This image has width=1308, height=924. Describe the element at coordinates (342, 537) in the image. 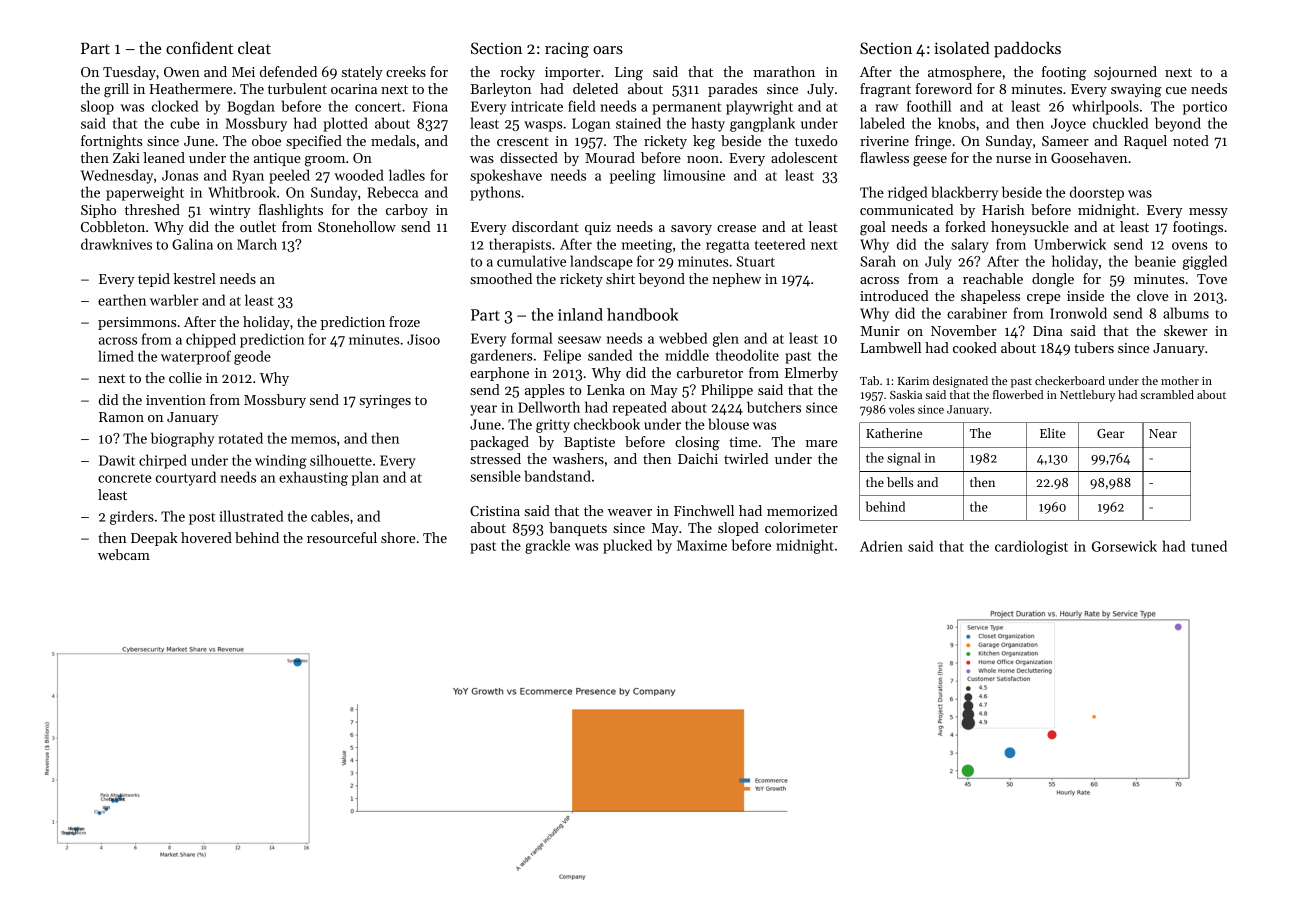

I see `resourceful` at that location.
